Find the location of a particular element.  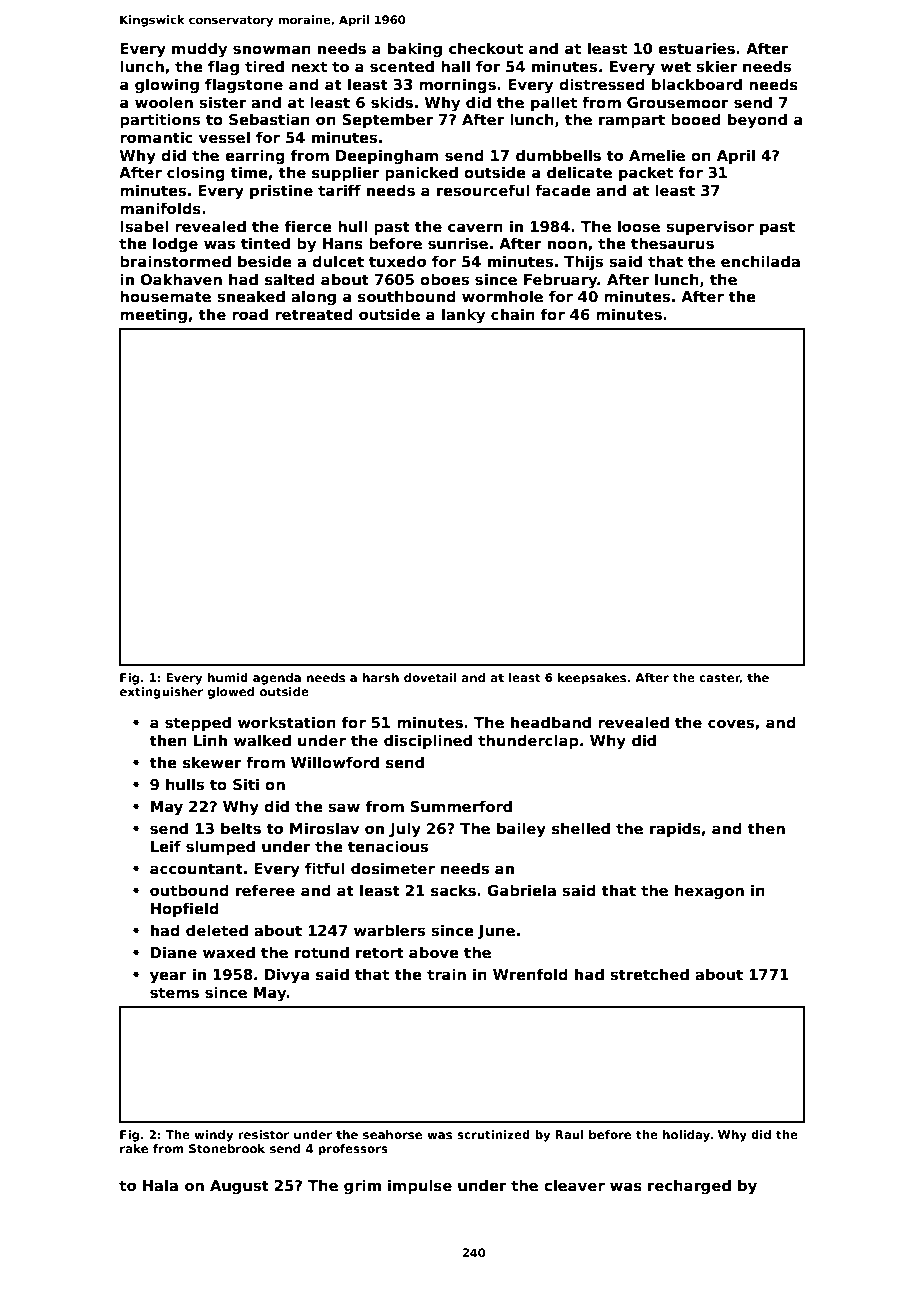

meeting is located at coordinates (153, 315).
